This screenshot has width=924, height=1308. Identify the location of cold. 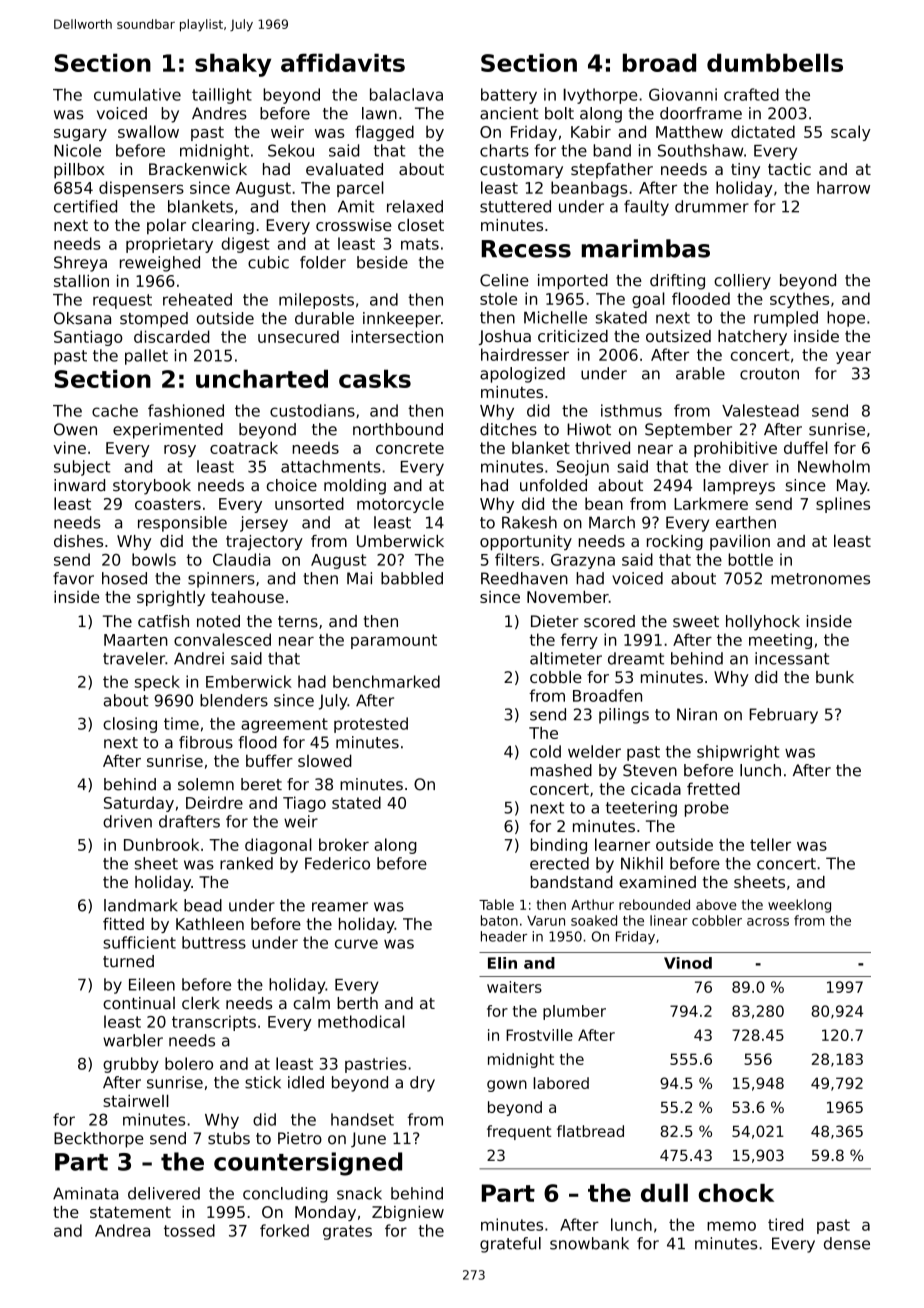
(545, 751).
